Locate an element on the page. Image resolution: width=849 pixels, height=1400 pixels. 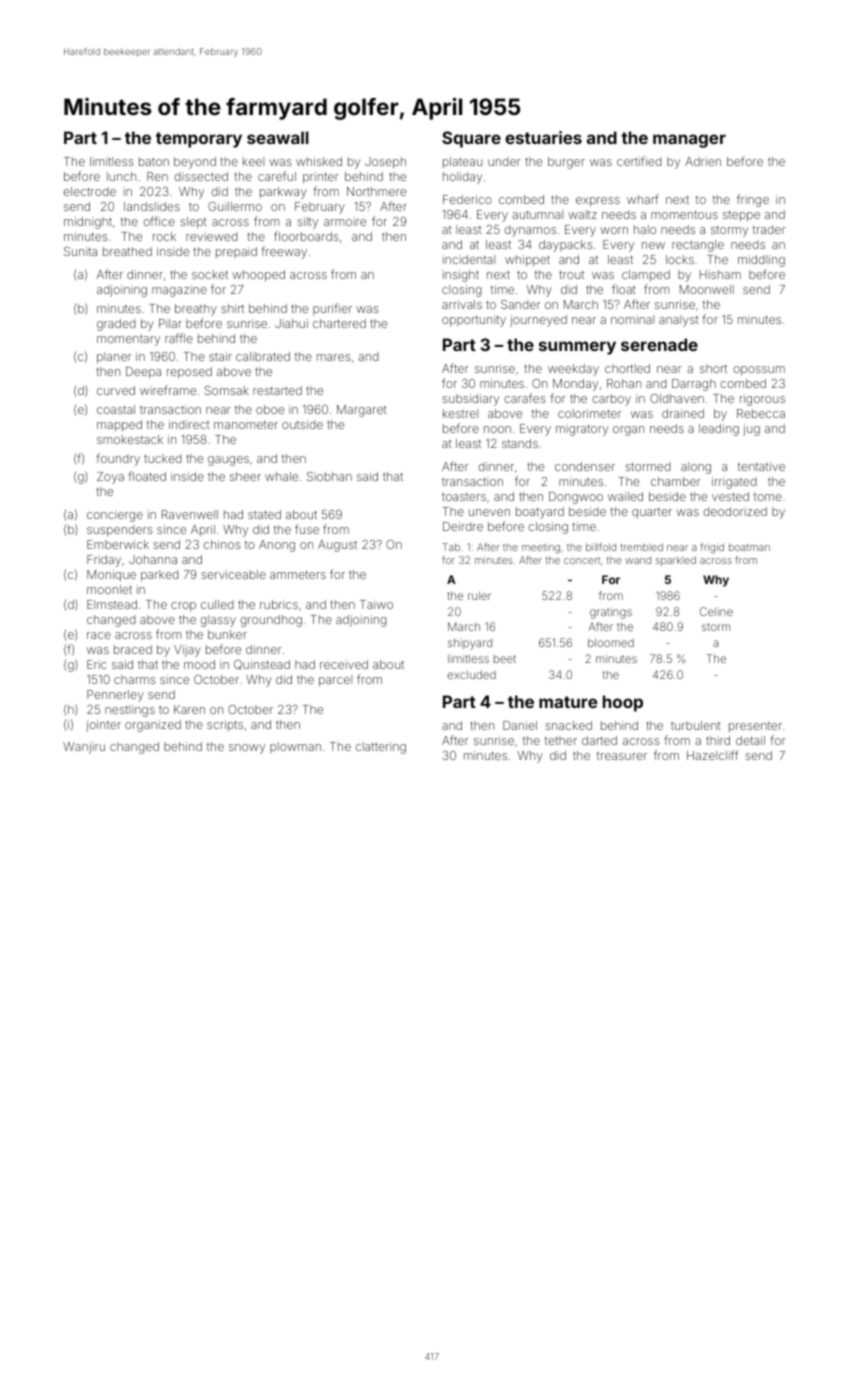
weekday is located at coordinates (573, 370).
